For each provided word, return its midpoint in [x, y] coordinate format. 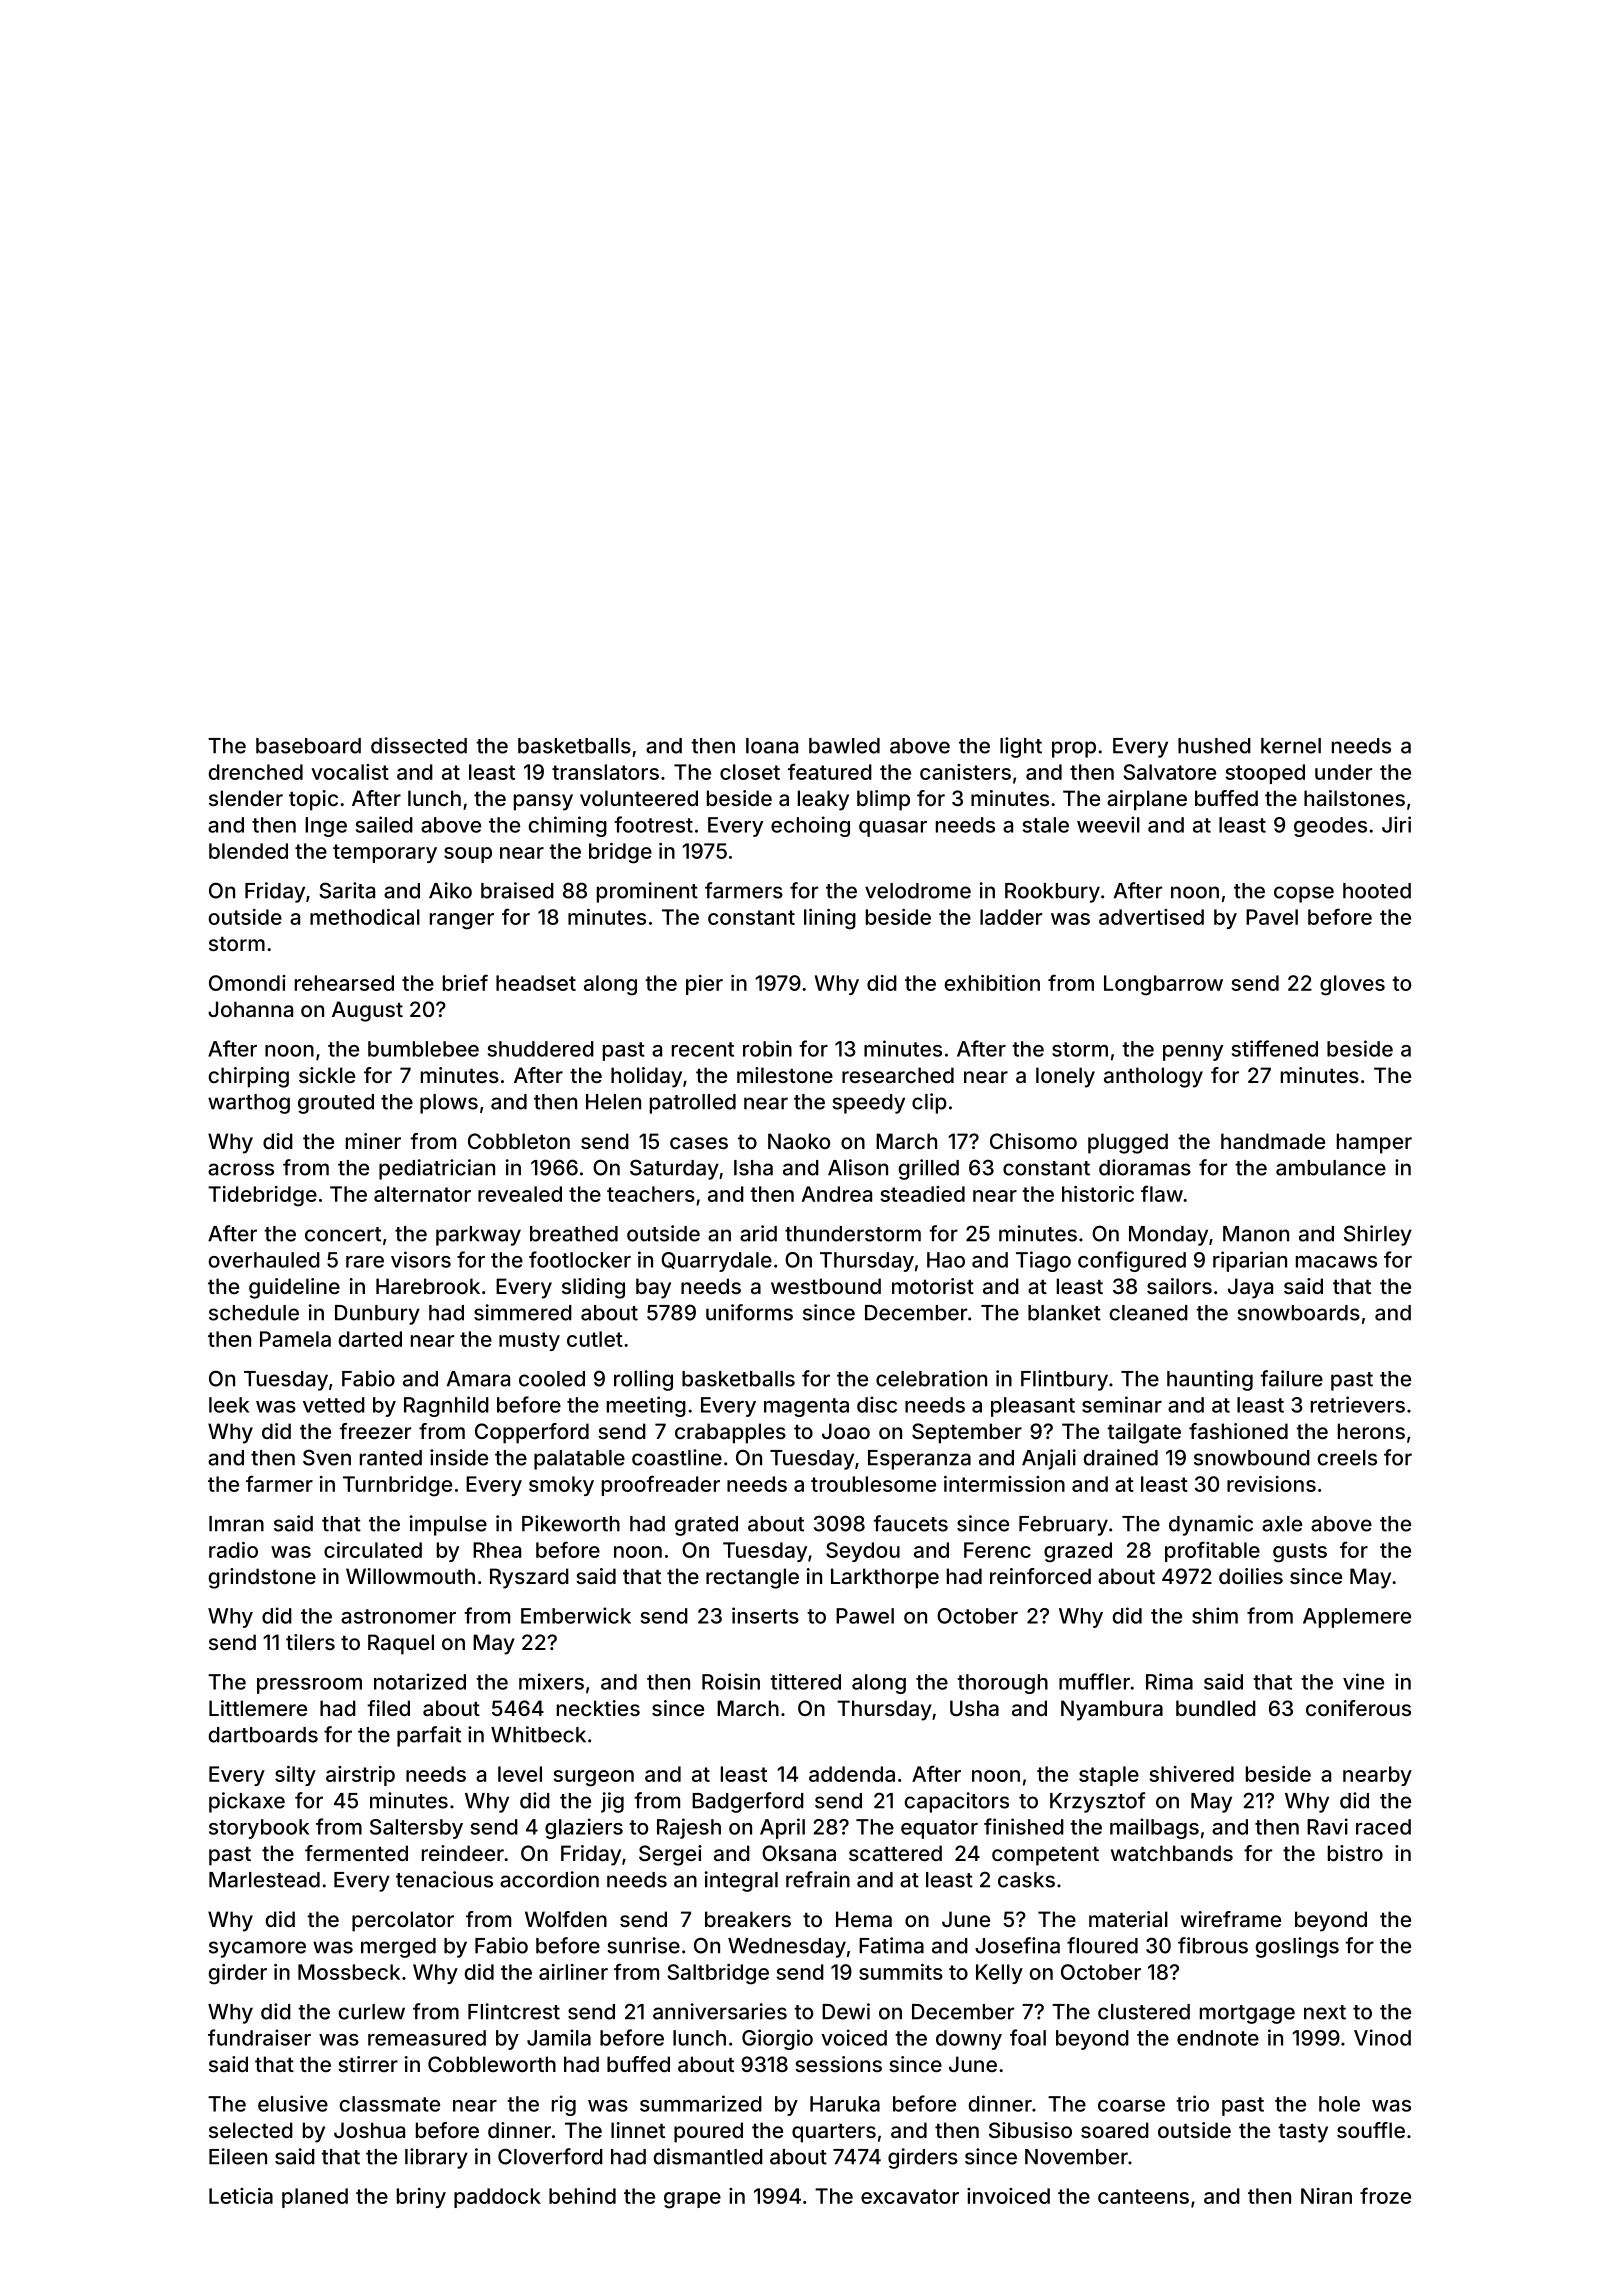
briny [421, 2198]
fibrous [1213, 1945]
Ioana [772, 746]
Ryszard [529, 1578]
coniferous [1358, 1708]
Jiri [1396, 824]
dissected [419, 745]
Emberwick [576, 1615]
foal [1028, 2037]
